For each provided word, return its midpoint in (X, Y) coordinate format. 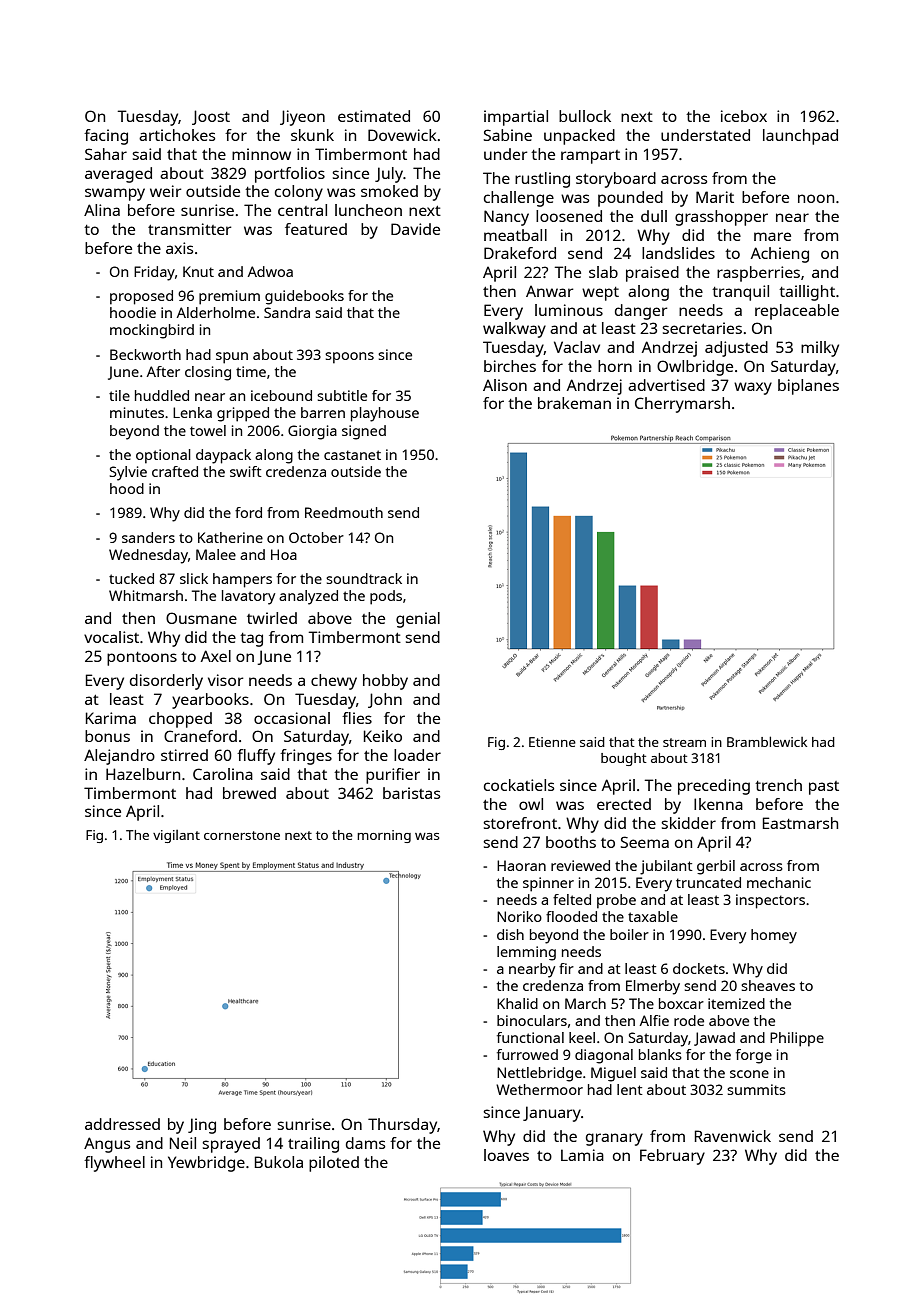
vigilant (176, 836)
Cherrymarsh (682, 405)
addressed (122, 1124)
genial (418, 620)
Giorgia (312, 432)
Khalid (517, 1003)
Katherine (230, 537)
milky (820, 349)
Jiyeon (302, 118)
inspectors (770, 901)
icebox (744, 116)
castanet (352, 455)
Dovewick (402, 135)
